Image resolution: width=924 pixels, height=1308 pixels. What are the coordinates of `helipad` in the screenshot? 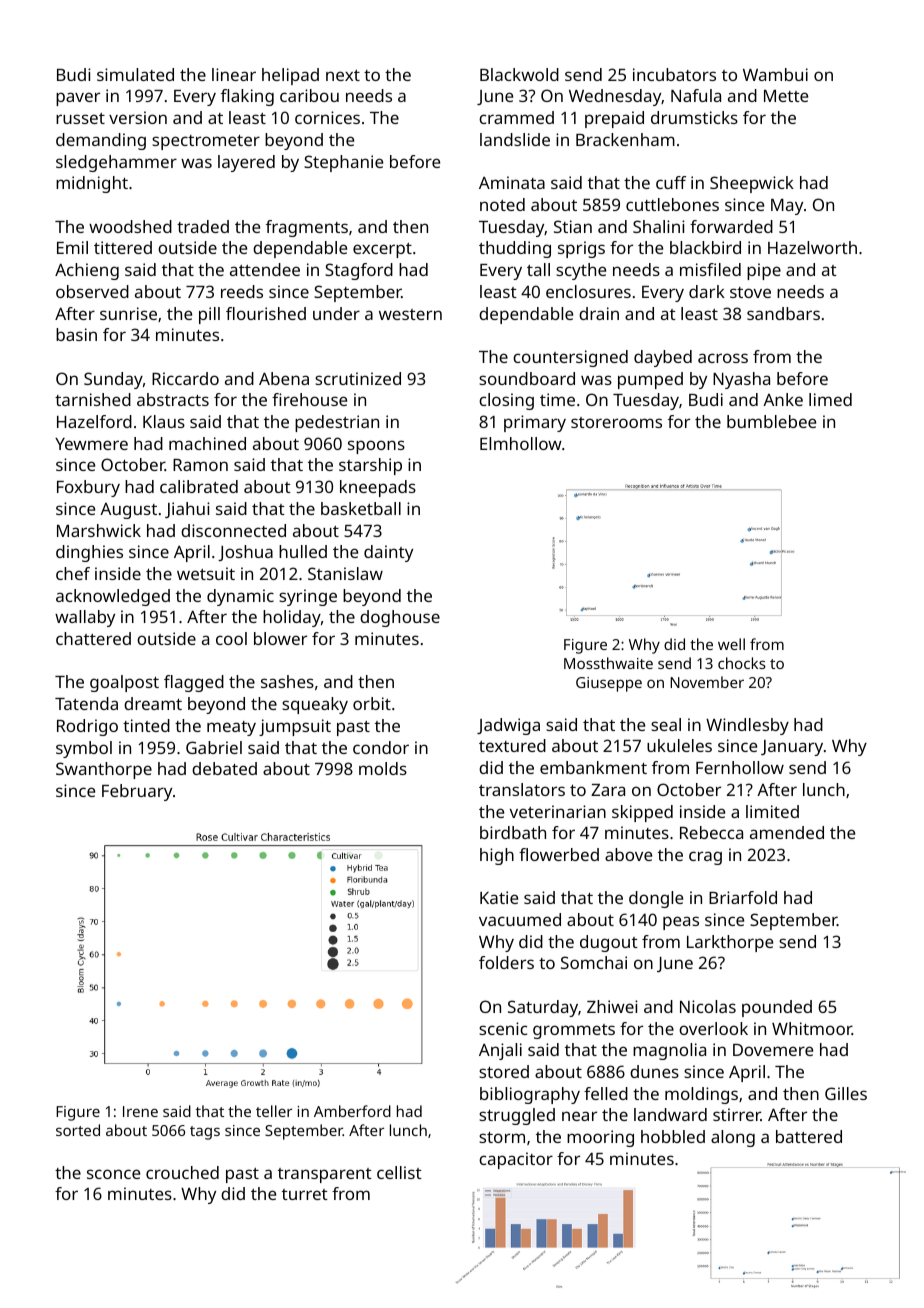 It's located at (290, 76).
